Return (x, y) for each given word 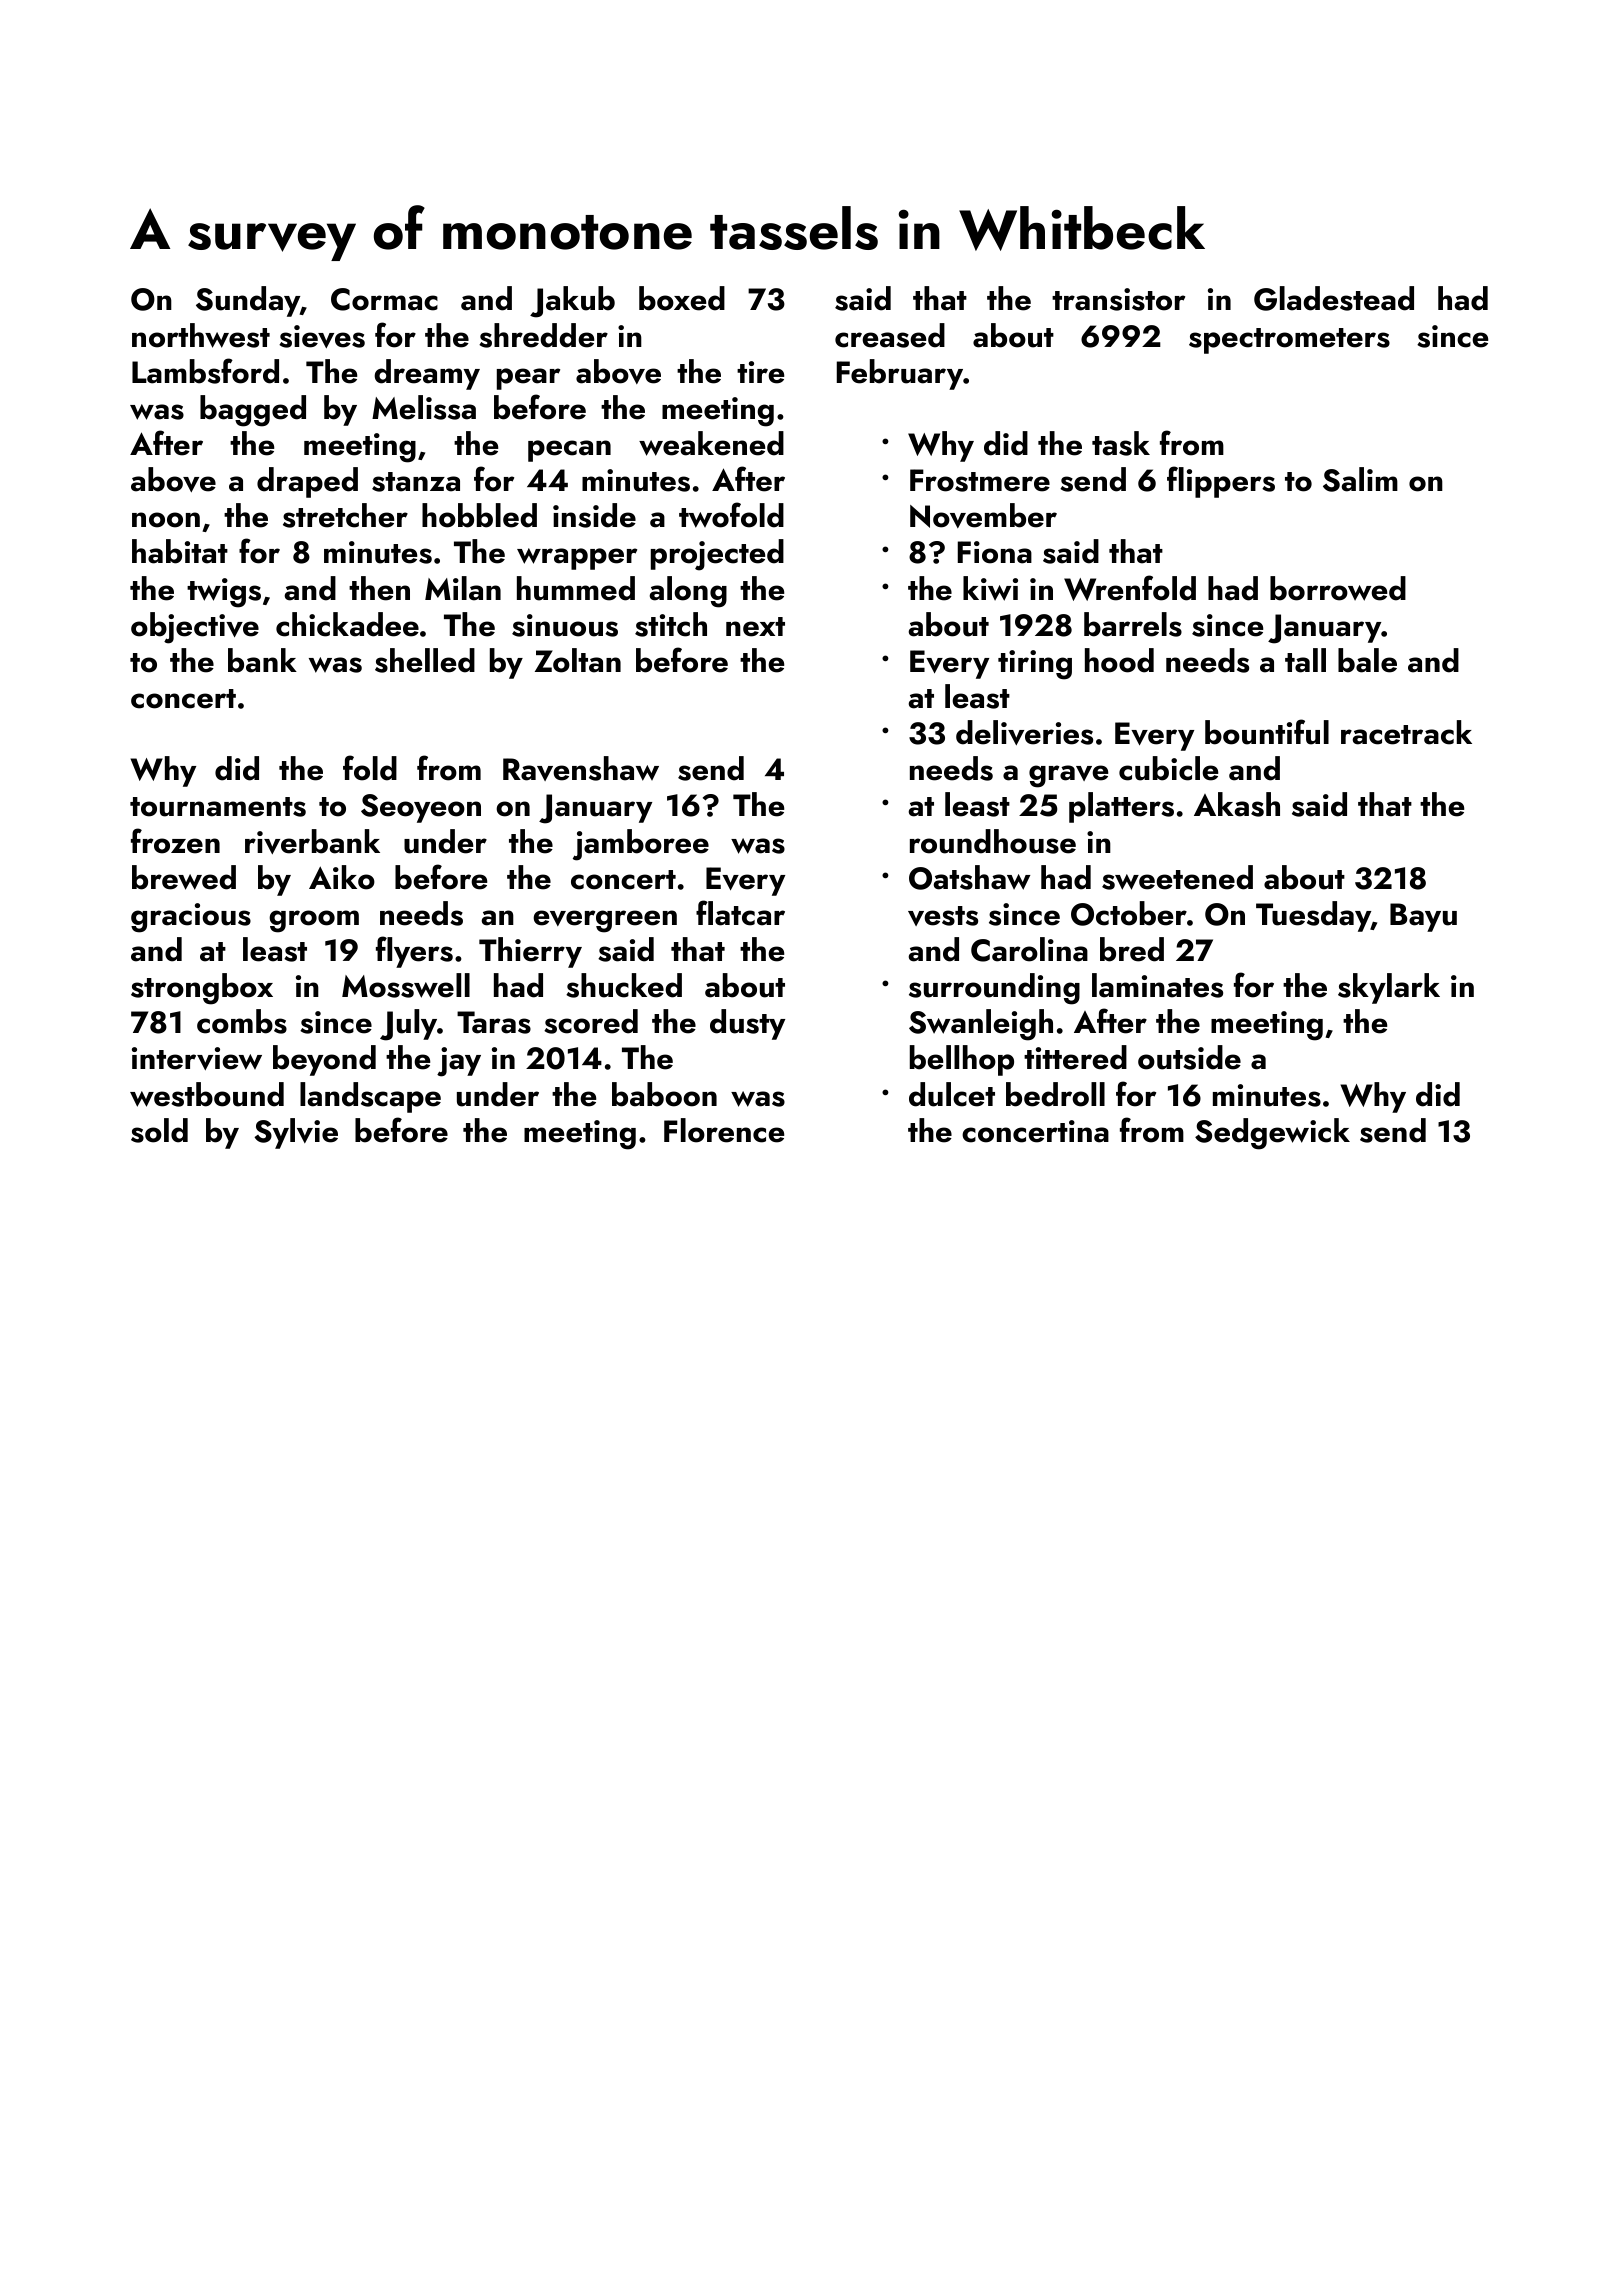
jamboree (641, 845)
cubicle (1168, 768)
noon (166, 520)
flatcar (740, 913)
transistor (1118, 299)
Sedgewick (1272, 1134)
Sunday (248, 301)
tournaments (218, 807)
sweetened (1177, 877)
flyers (414, 952)
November (983, 515)
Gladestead (1334, 298)
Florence (724, 1130)
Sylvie (296, 1133)
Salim (1360, 479)
